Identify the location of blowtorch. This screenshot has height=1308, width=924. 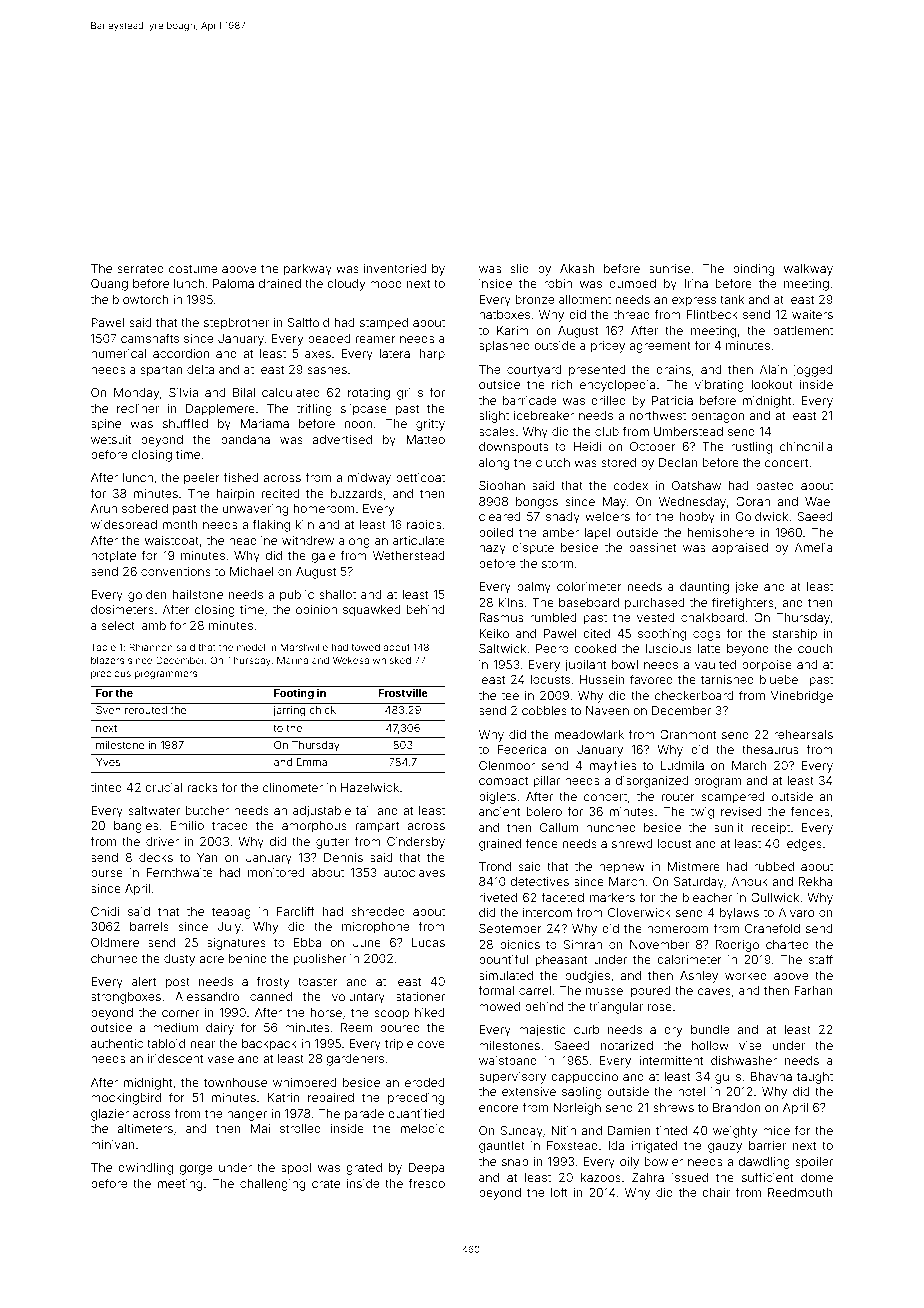
(140, 299).
